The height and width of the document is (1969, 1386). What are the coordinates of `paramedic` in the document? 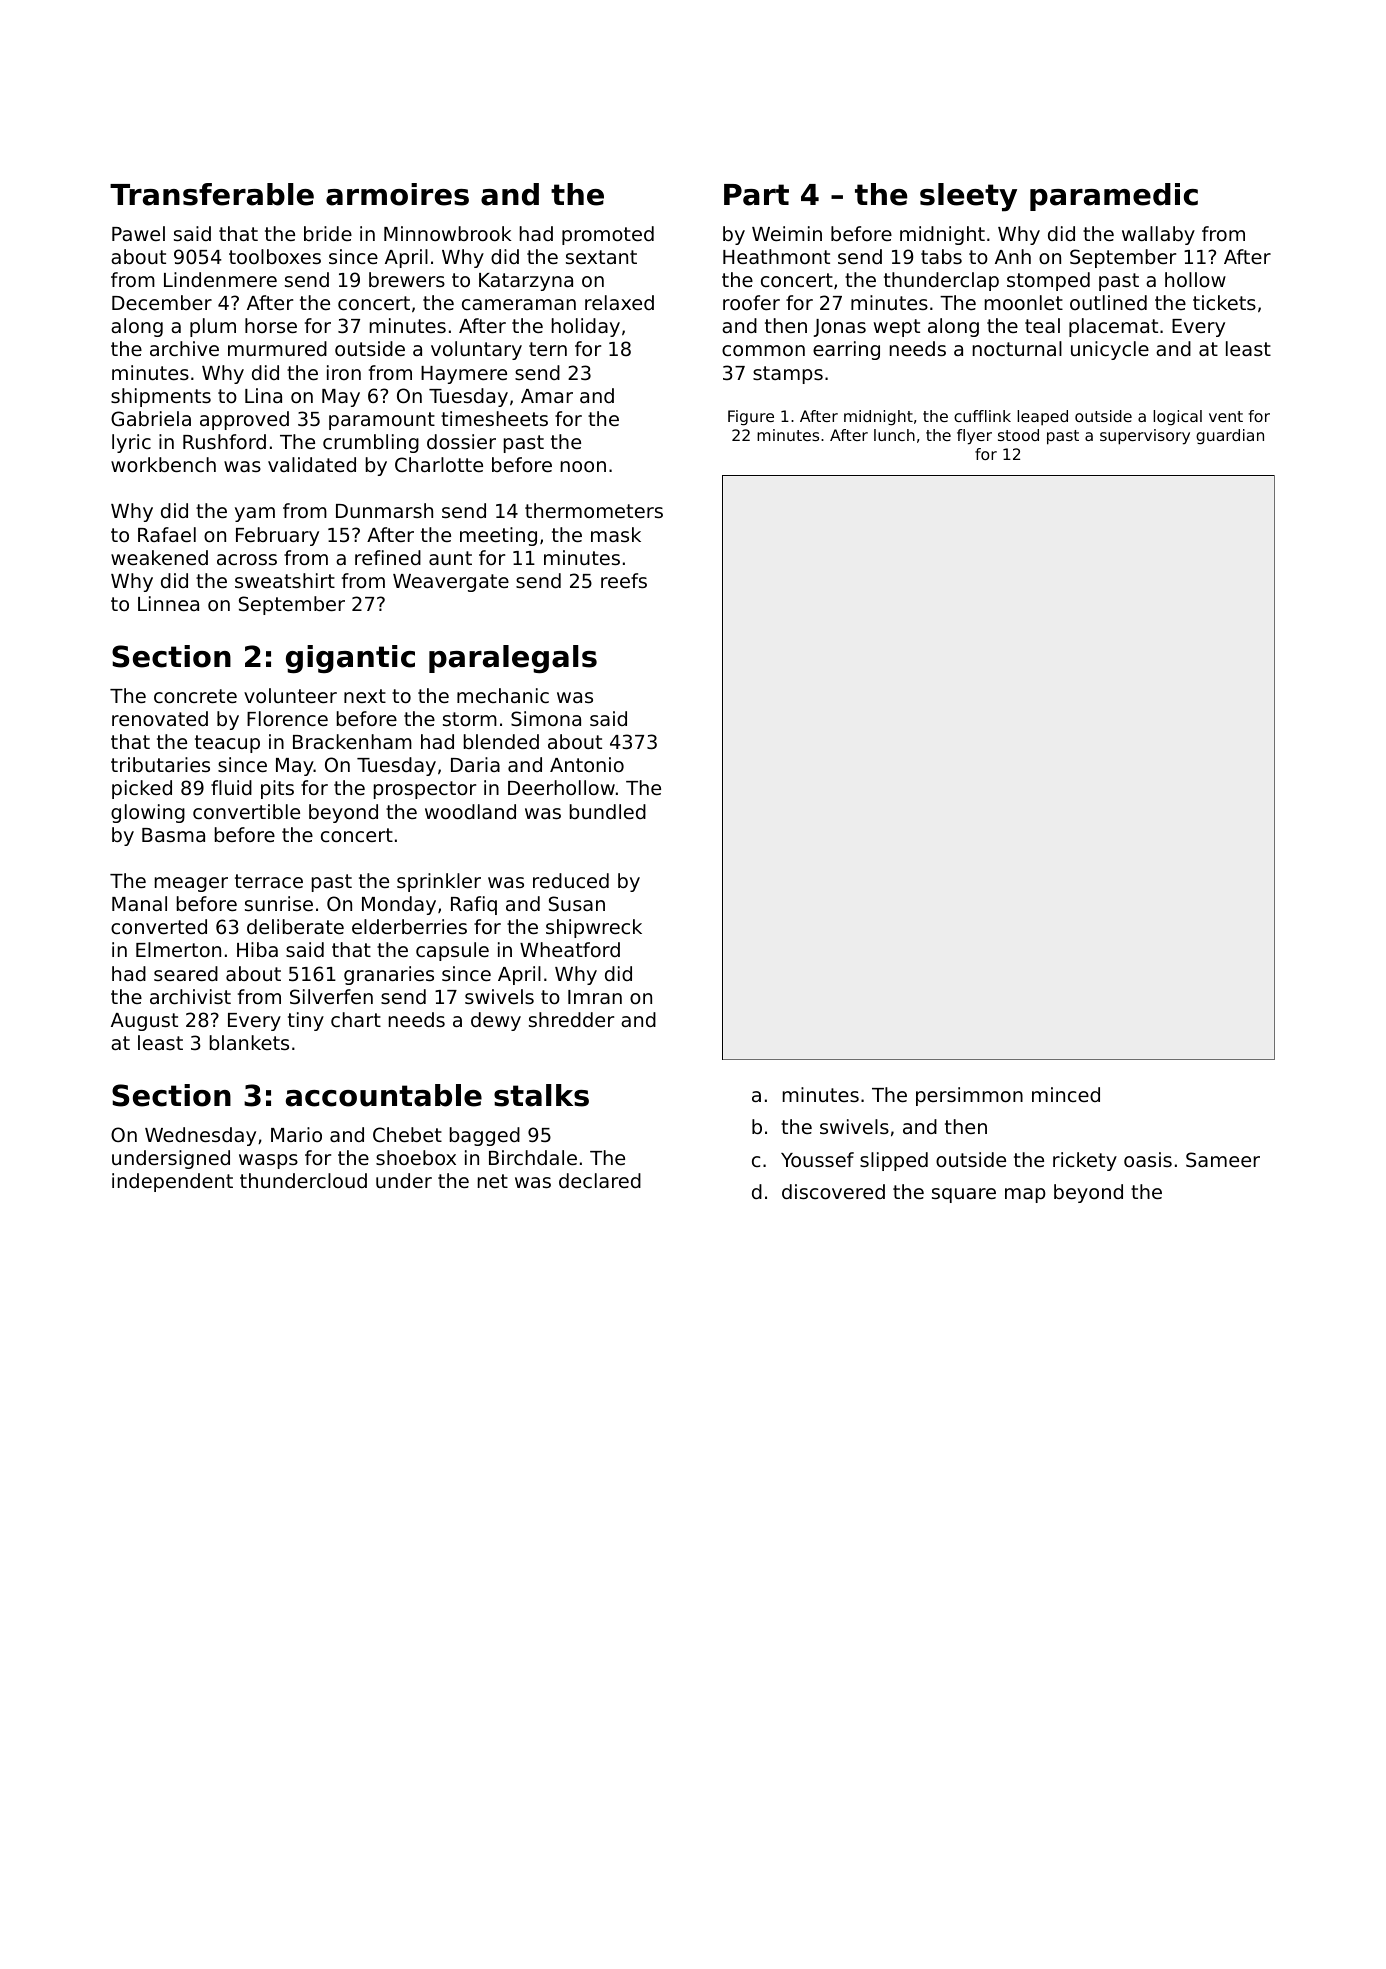 It's located at (1114, 197).
